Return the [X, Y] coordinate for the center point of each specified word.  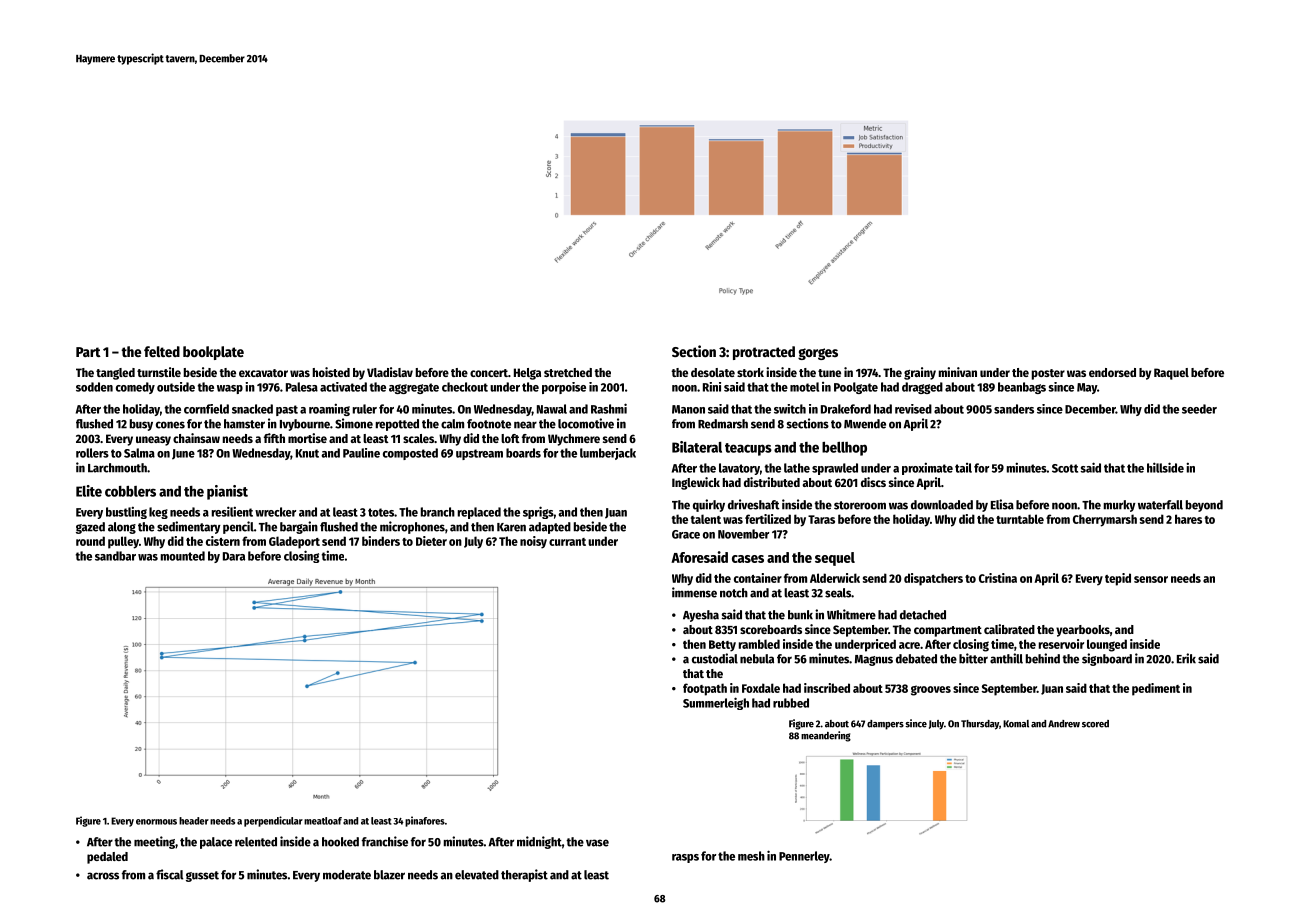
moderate [347, 875]
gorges [818, 354]
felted [162, 351]
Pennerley [804, 857]
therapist [524, 875]
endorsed [1112, 372]
